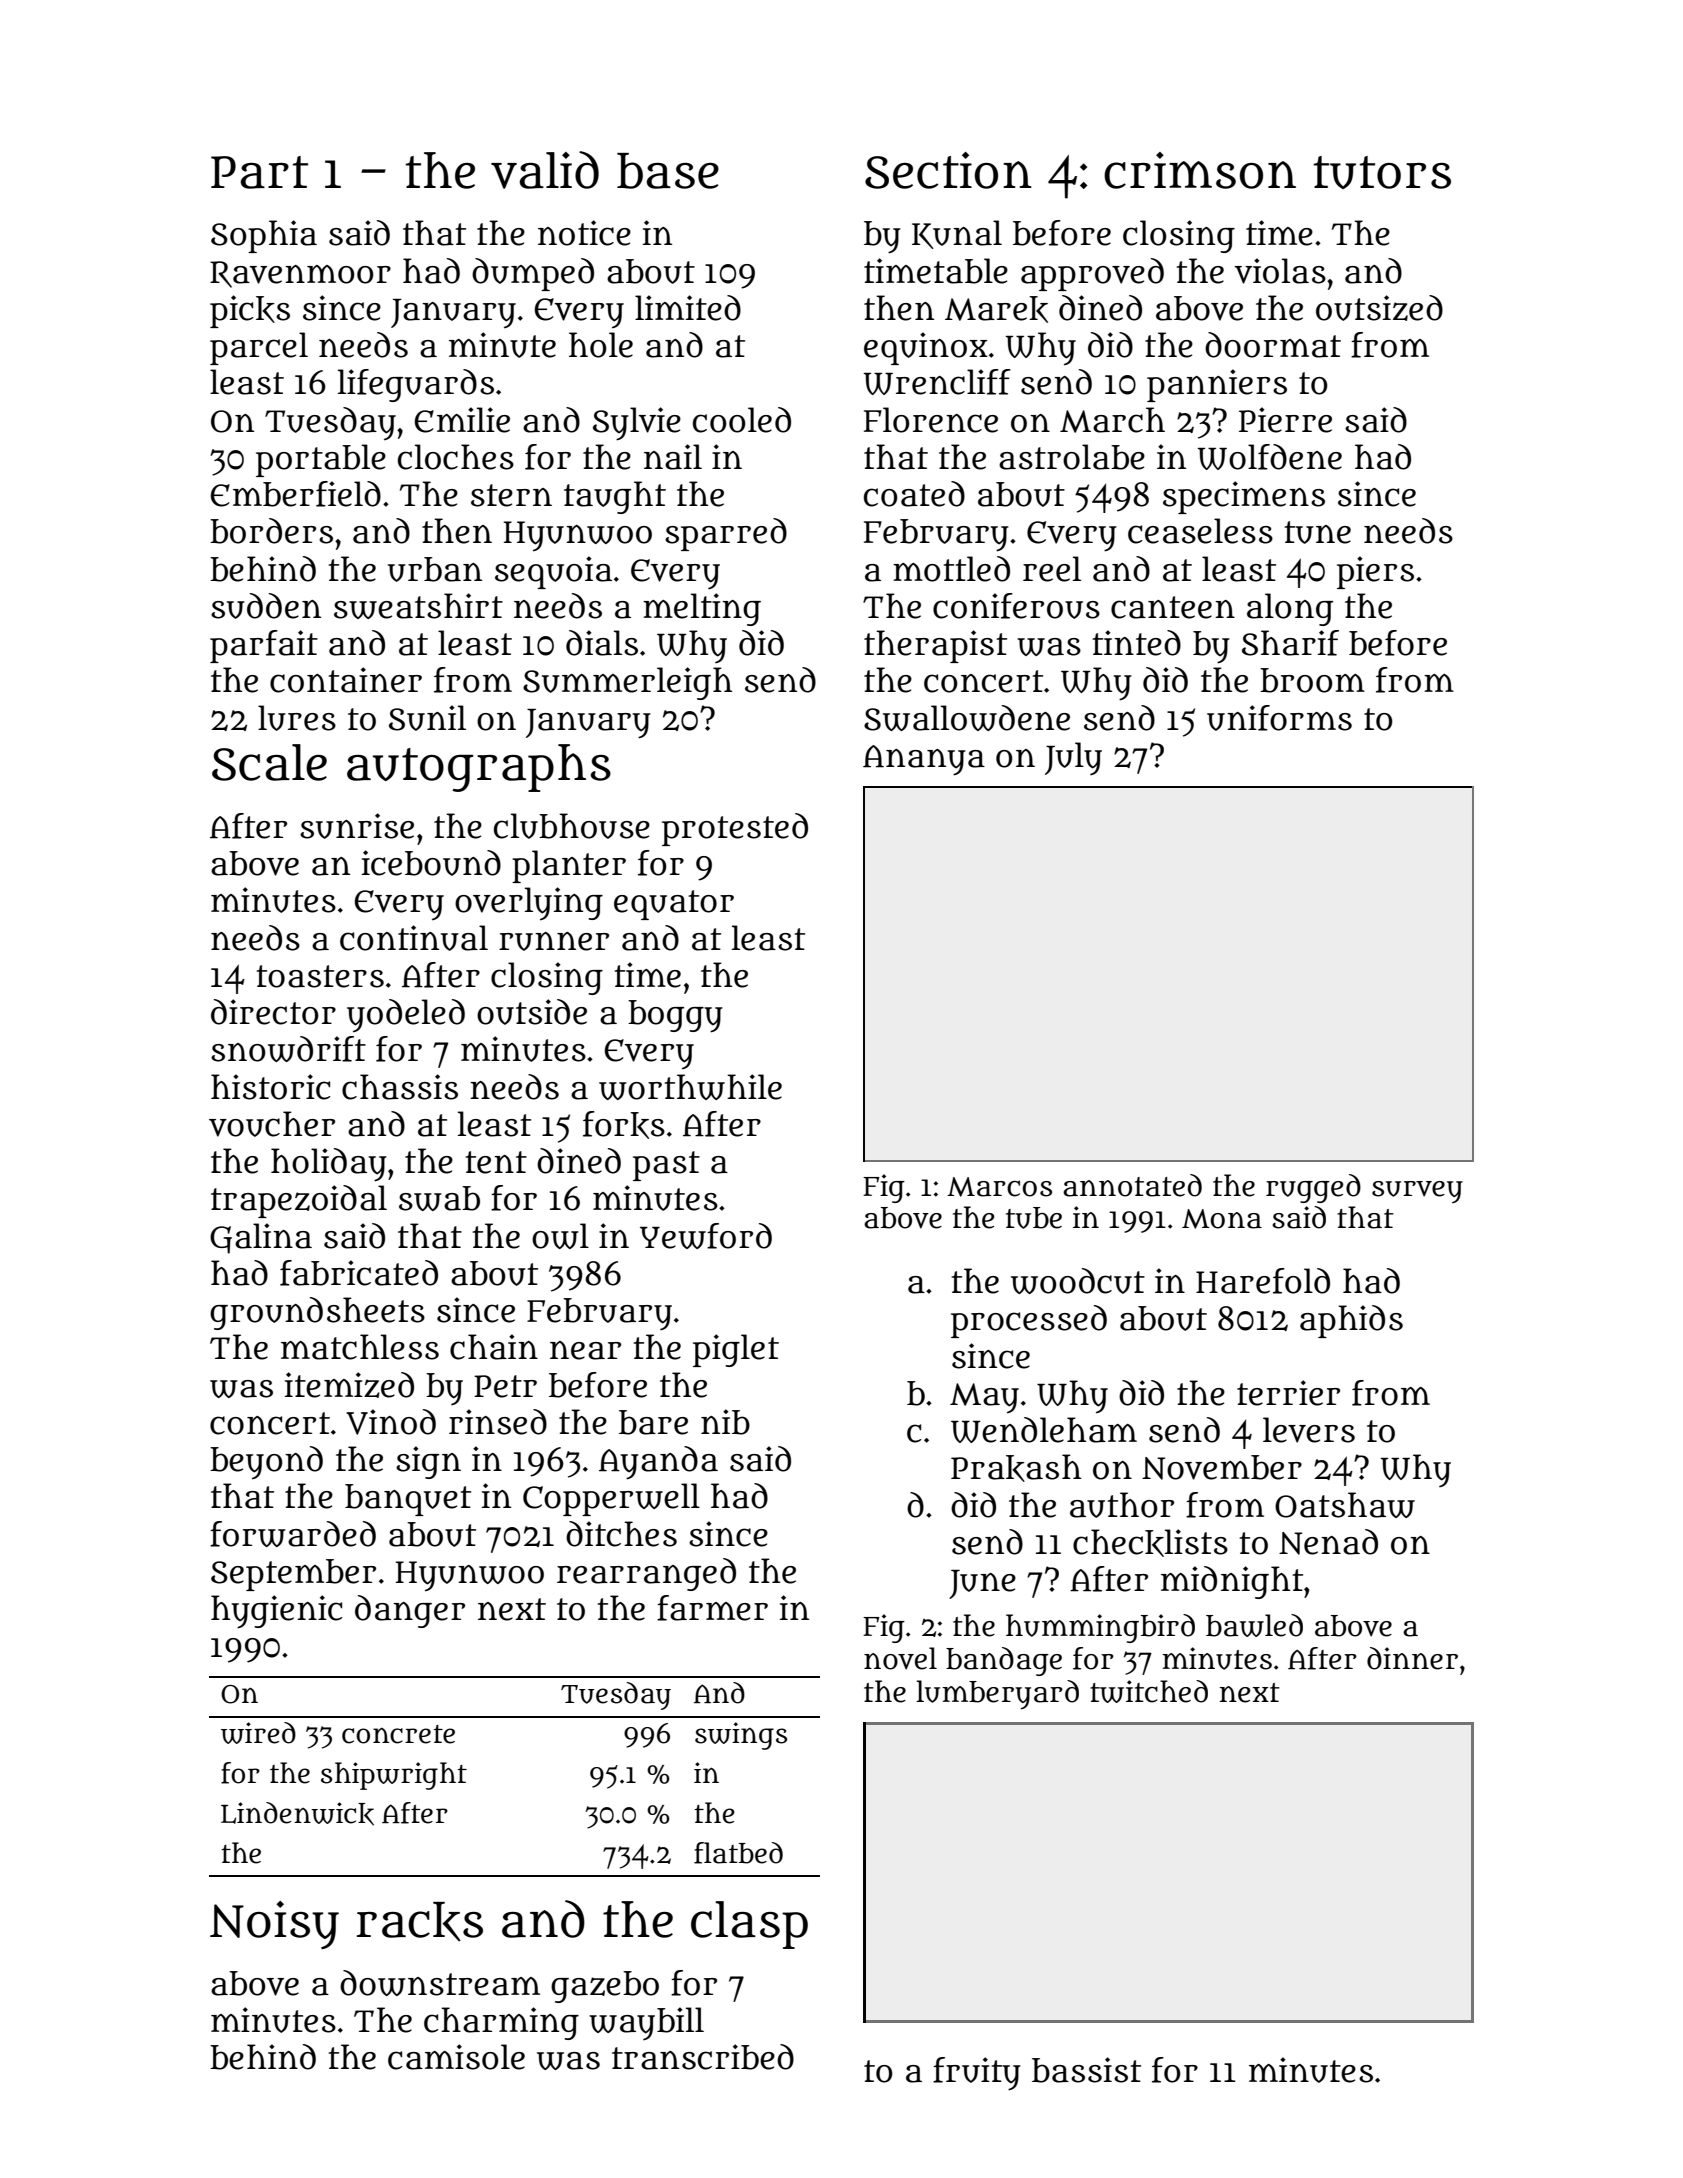  I want to click on limited, so click(688, 308).
